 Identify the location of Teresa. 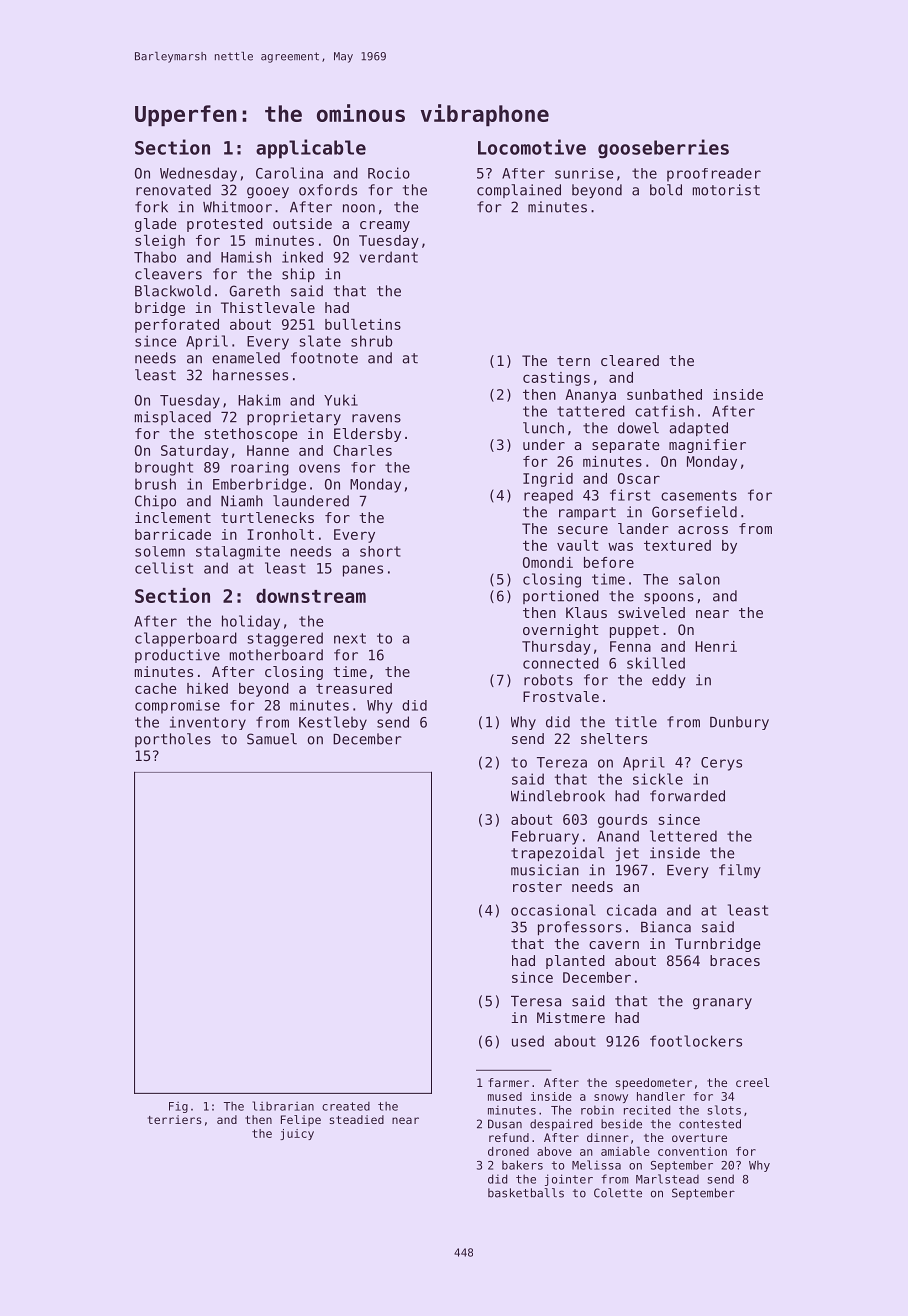
(536, 1001).
